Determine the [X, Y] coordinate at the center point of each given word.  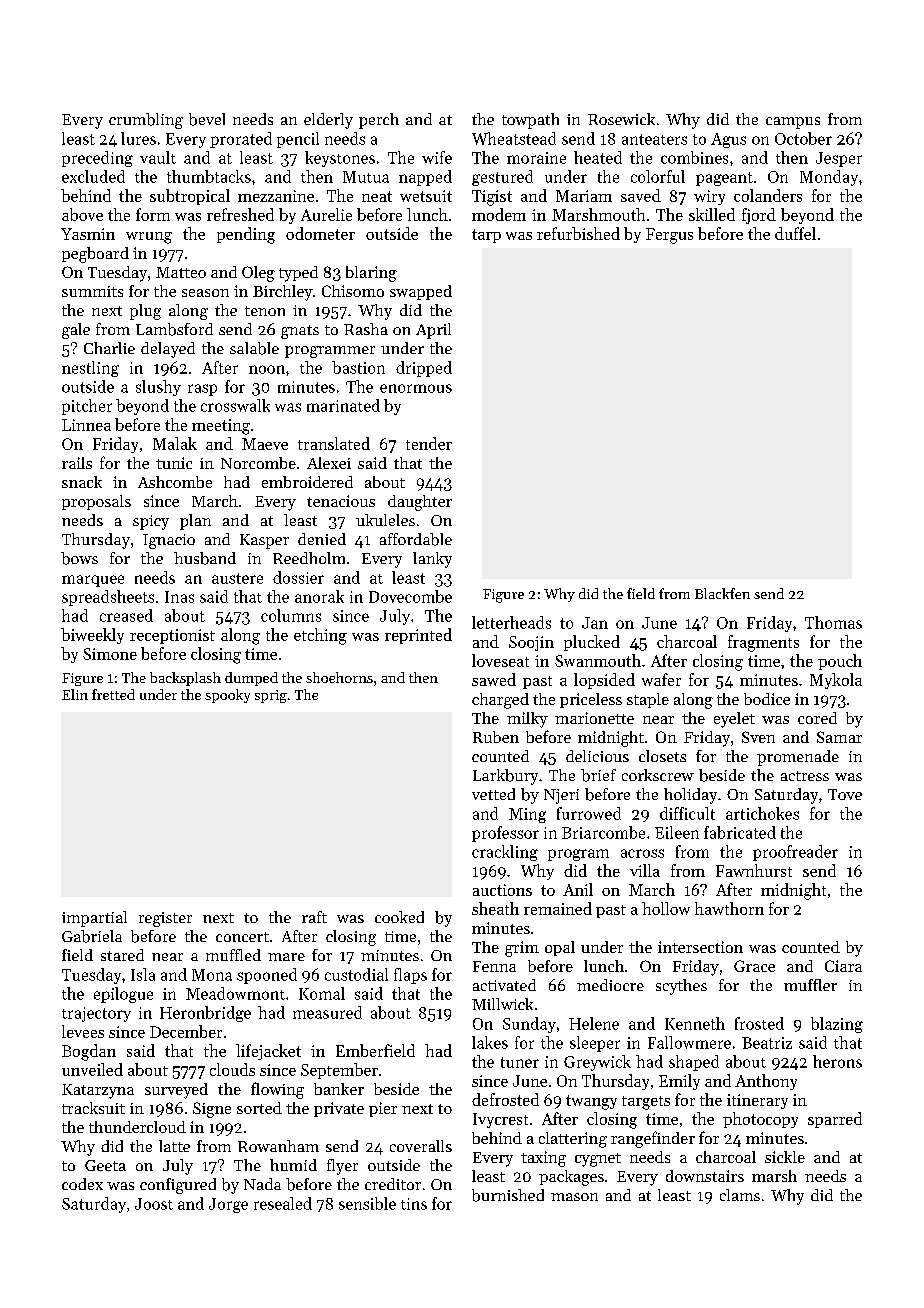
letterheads [511, 622]
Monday [829, 178]
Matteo [181, 272]
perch [379, 121]
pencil [298, 140]
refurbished [578, 233]
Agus [728, 140]
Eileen [677, 832]
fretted [113, 694]
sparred [835, 1120]
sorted [259, 1108]
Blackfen [722, 593]
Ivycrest [500, 1120]
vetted [493, 794]
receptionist [172, 636]
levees [83, 1031]
